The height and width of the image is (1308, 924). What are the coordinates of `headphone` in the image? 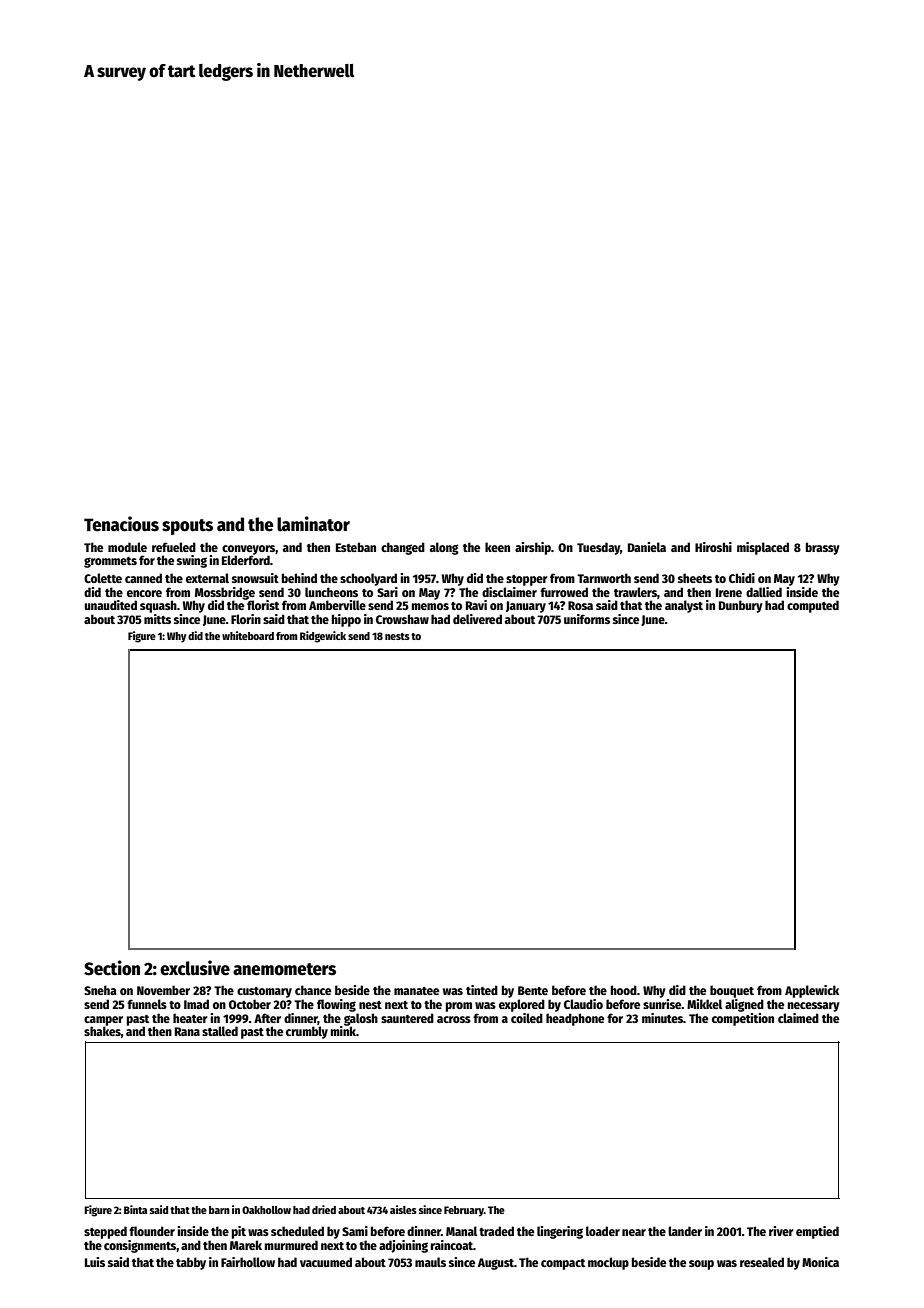 It's located at (575, 1019).
